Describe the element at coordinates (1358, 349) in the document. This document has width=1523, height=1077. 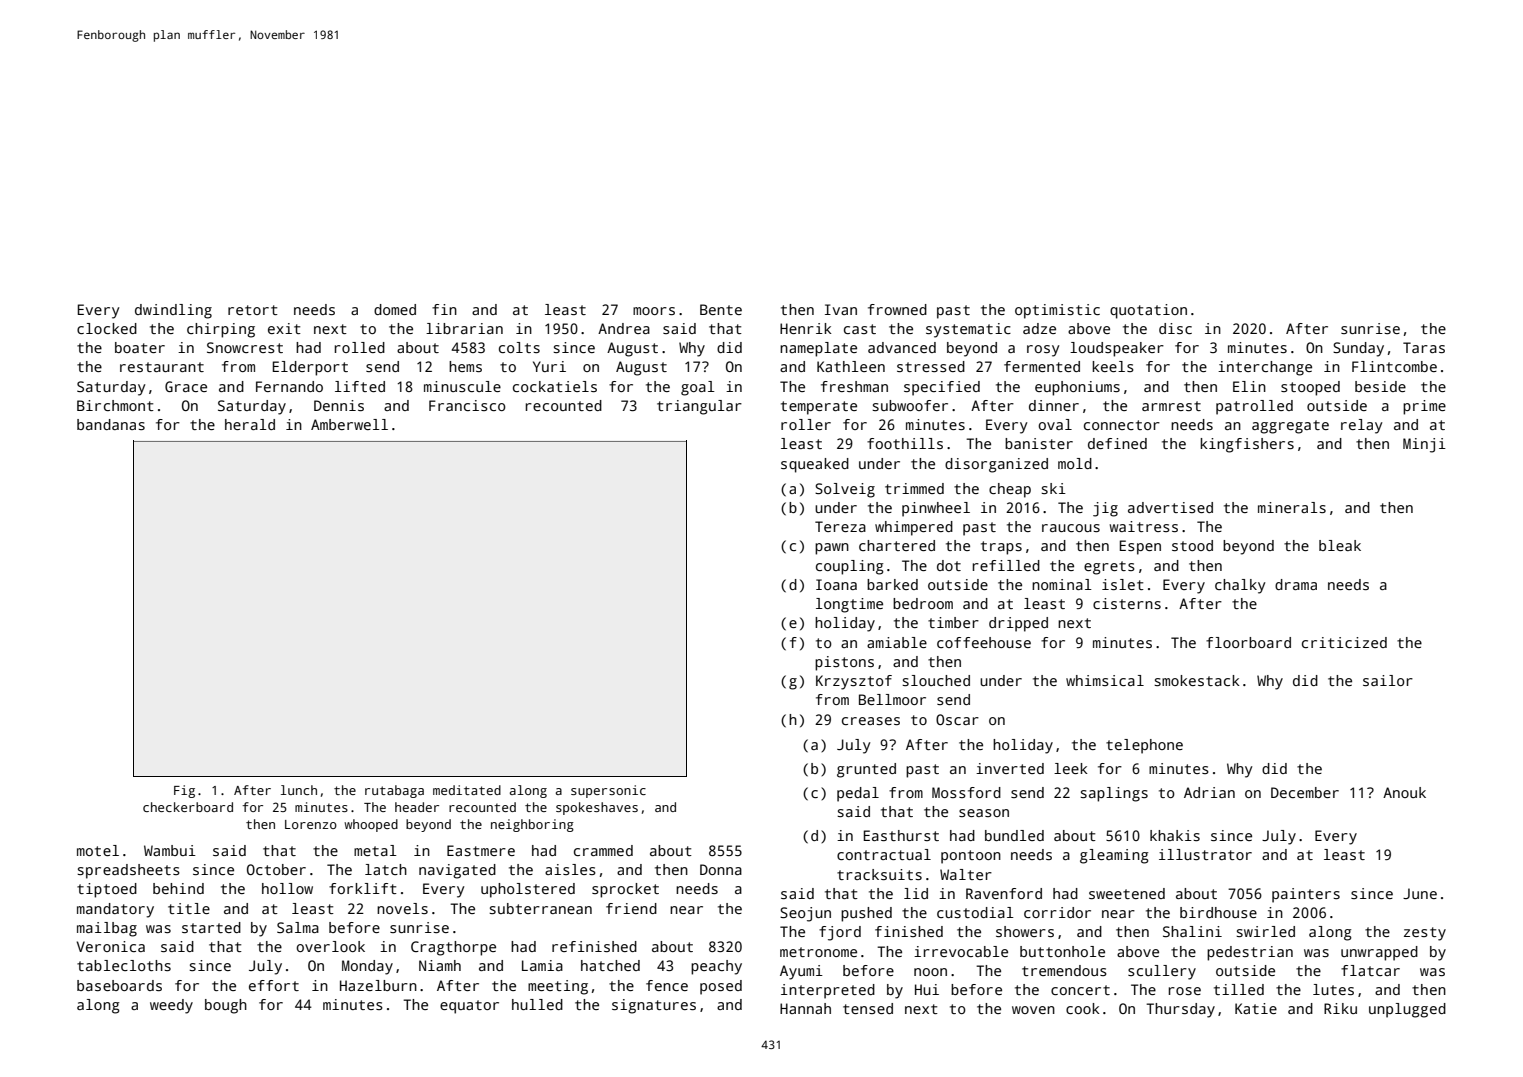
I see `Sunday` at that location.
